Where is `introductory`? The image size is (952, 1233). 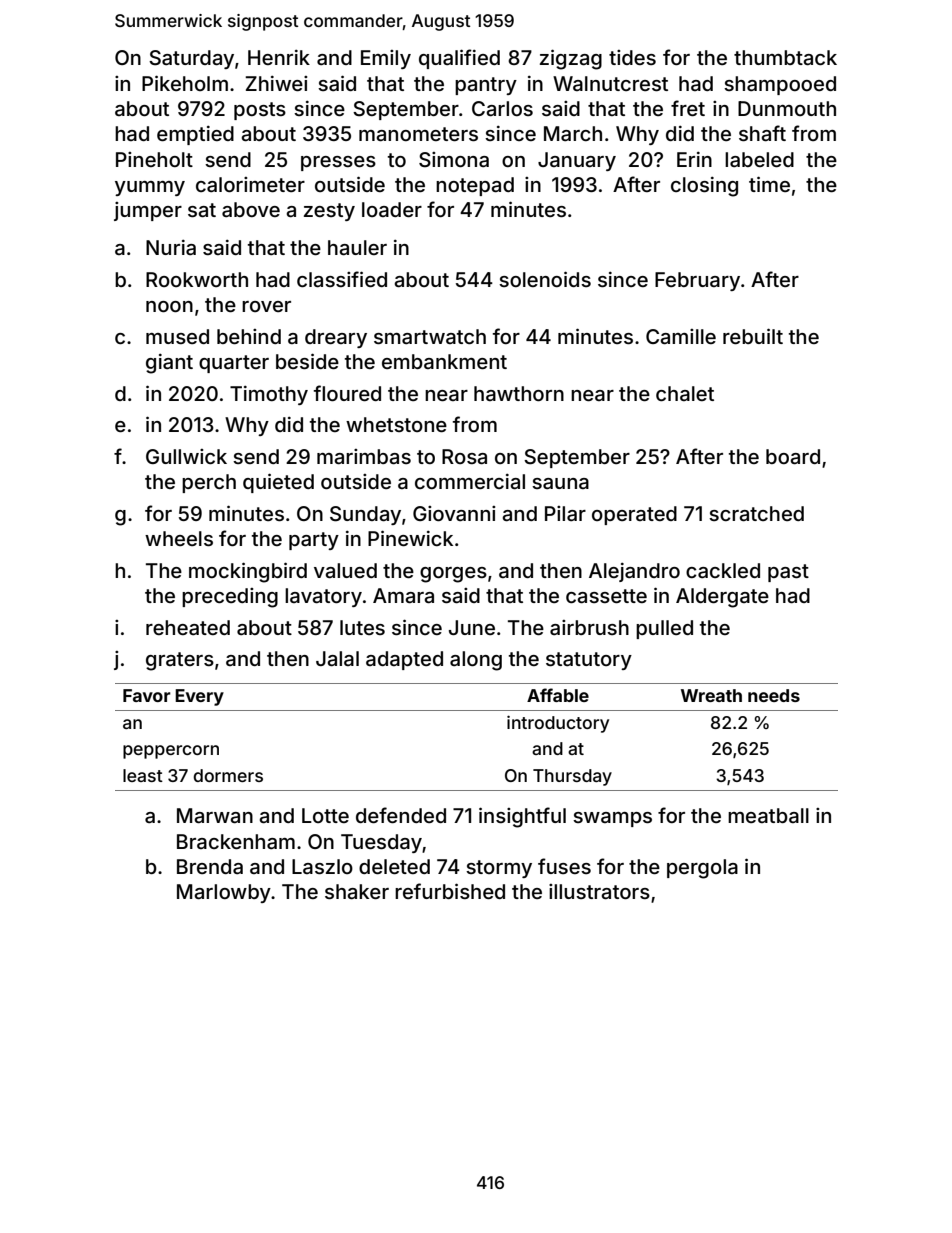 introductory is located at coordinates (558, 724).
